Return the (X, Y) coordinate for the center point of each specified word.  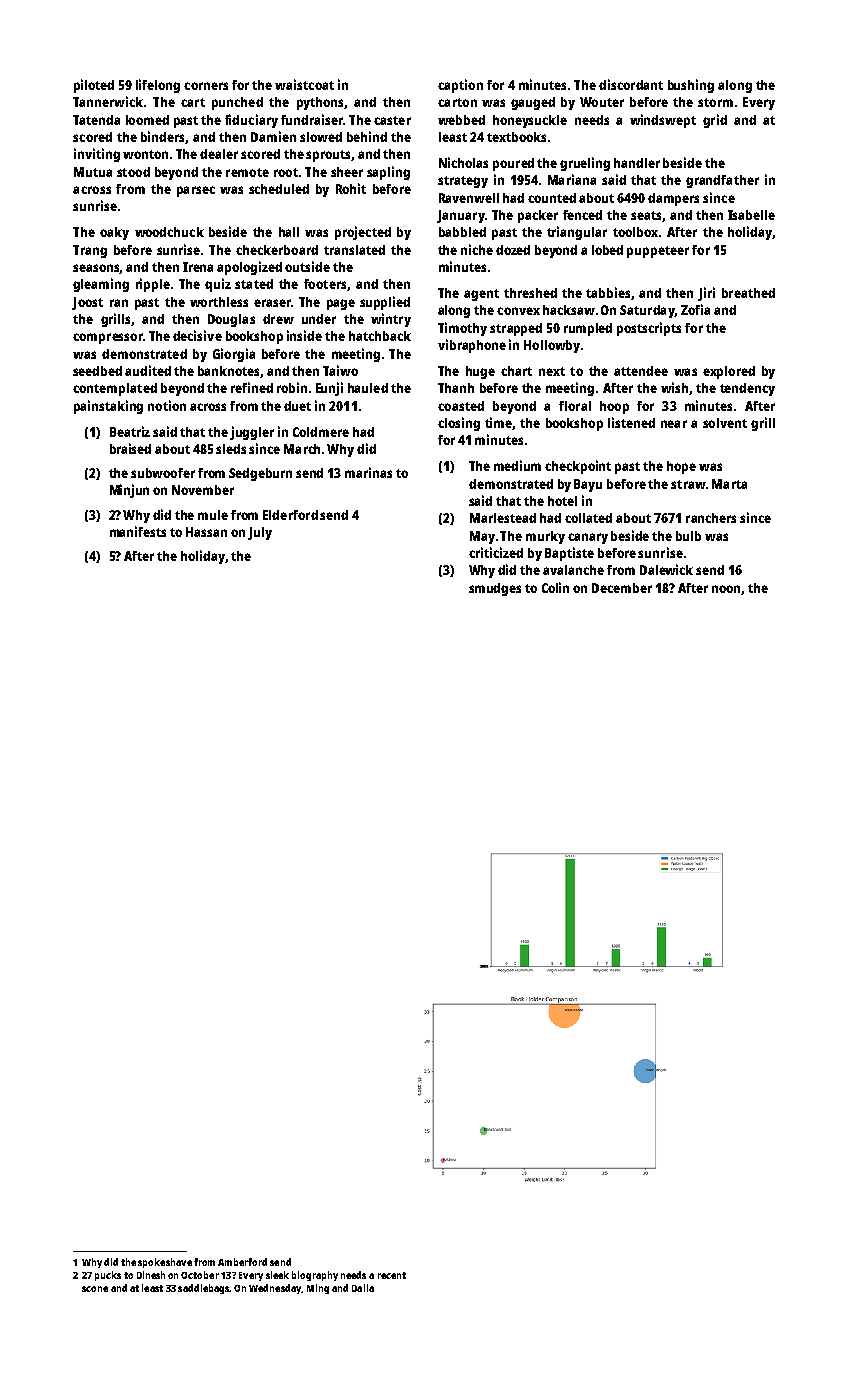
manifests (138, 531)
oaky (114, 233)
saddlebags (204, 1289)
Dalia (363, 1288)
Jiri (706, 294)
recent (392, 1275)
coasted (461, 406)
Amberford (242, 1262)
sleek (277, 1275)
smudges (495, 589)
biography (315, 1276)
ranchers (711, 518)
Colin (555, 587)
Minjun (129, 491)
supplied (385, 303)
